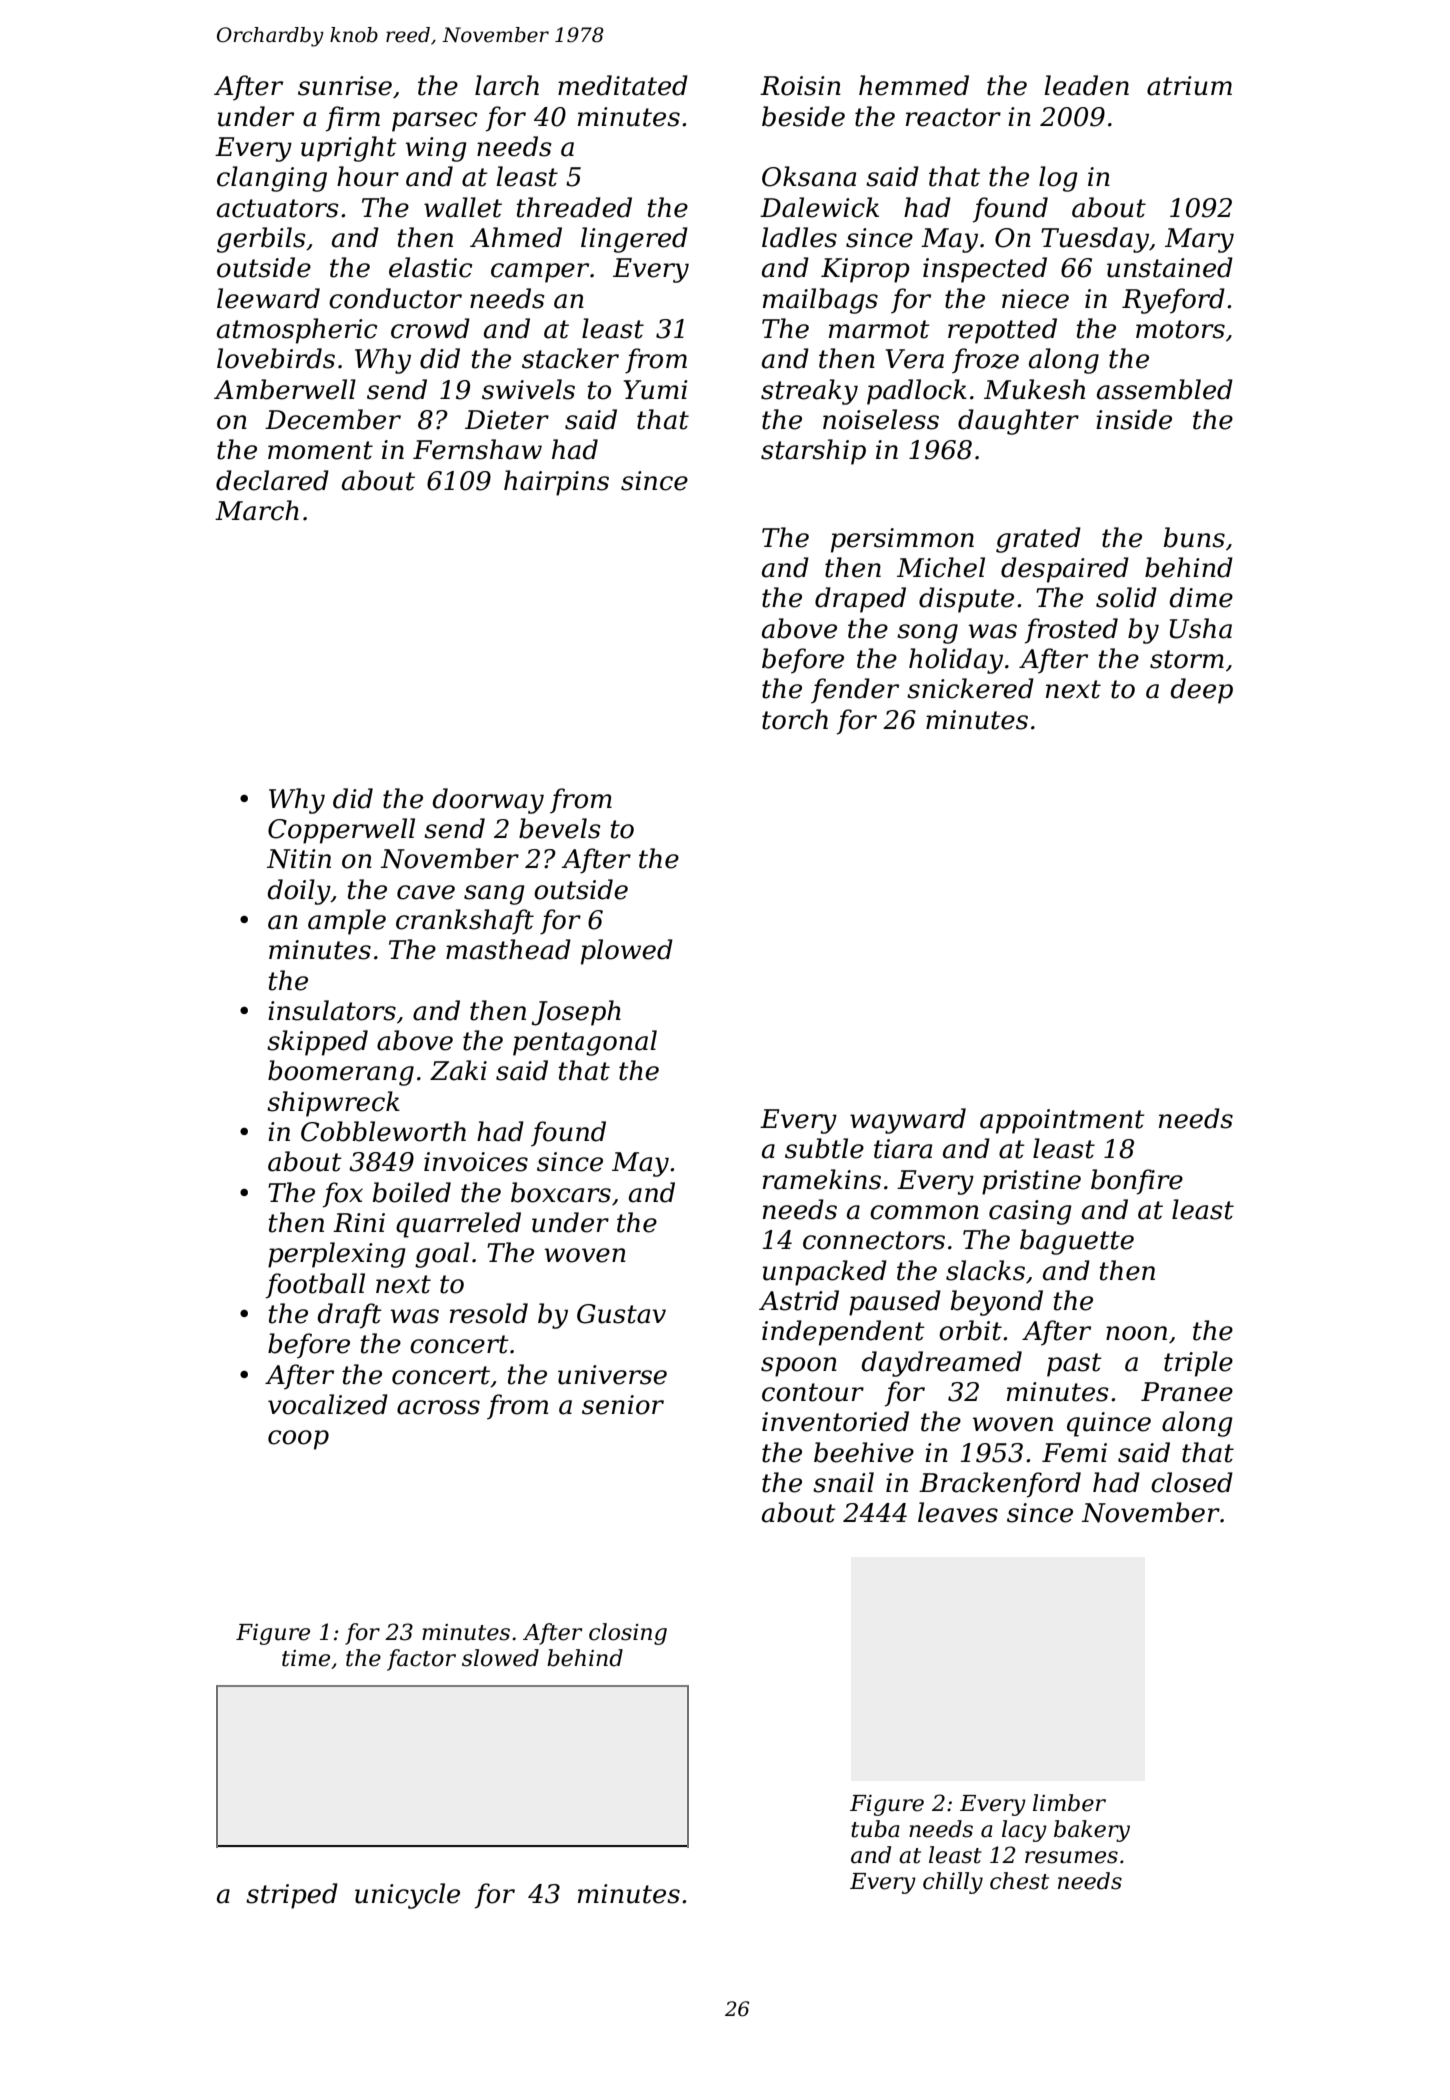 This screenshot has height=2100, width=1450. Describe the element at coordinates (843, 1482) in the screenshot. I see `snail` at that location.
